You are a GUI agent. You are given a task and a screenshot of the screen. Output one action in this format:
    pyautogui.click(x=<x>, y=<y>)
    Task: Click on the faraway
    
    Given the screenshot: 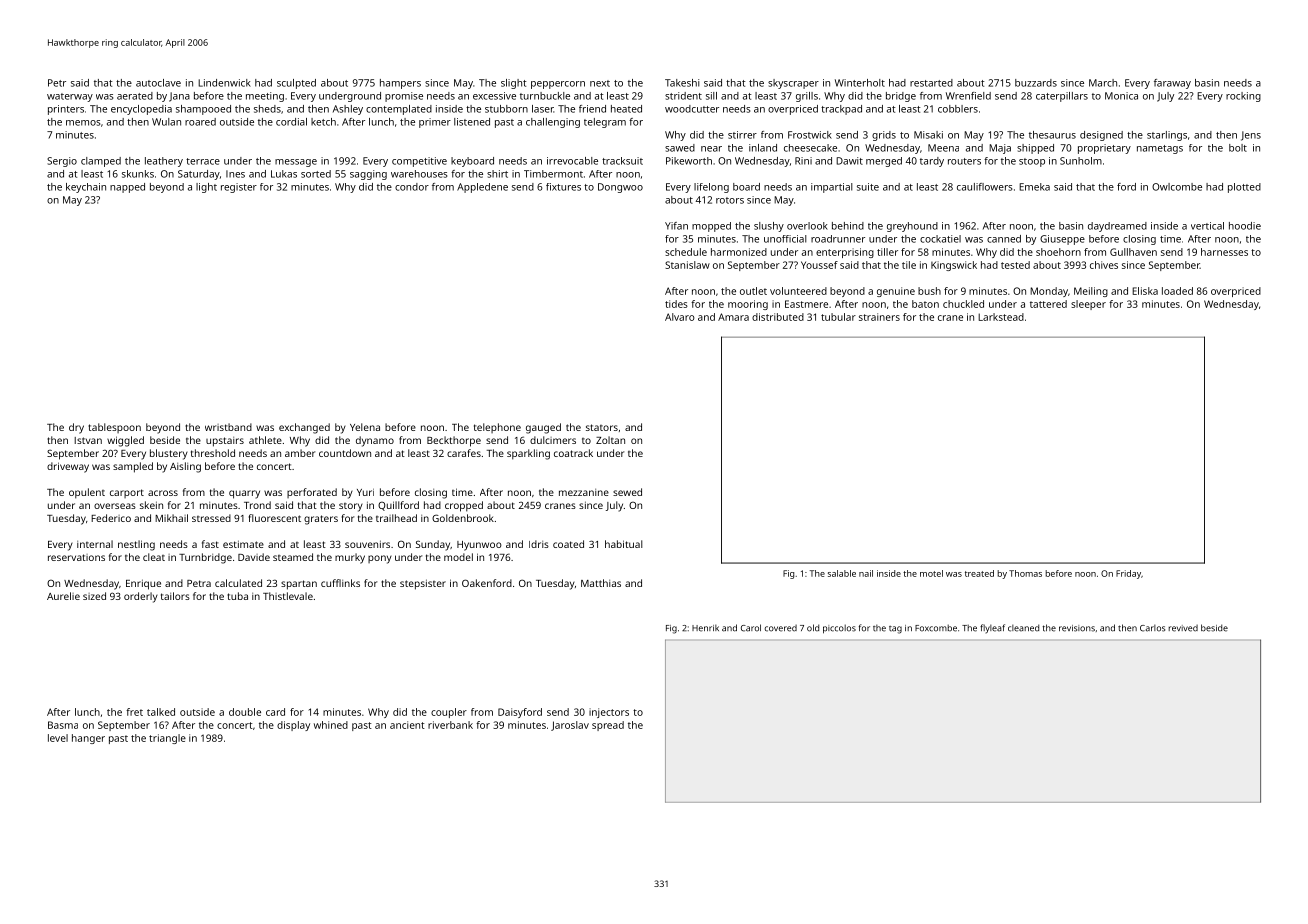 What is the action you would take?
    pyautogui.click(x=1172, y=84)
